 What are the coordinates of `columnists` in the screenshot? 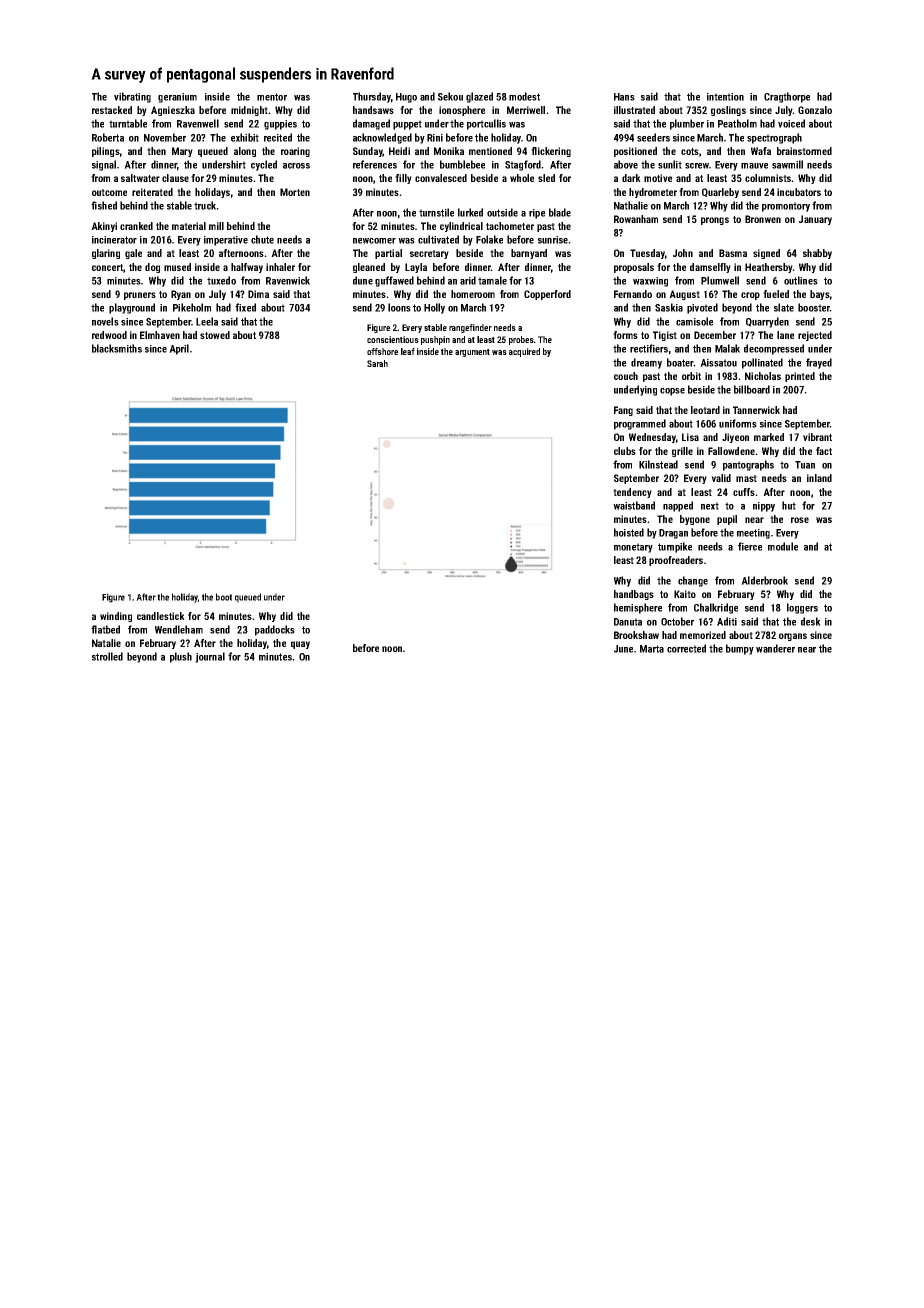 It's located at (768, 178).
